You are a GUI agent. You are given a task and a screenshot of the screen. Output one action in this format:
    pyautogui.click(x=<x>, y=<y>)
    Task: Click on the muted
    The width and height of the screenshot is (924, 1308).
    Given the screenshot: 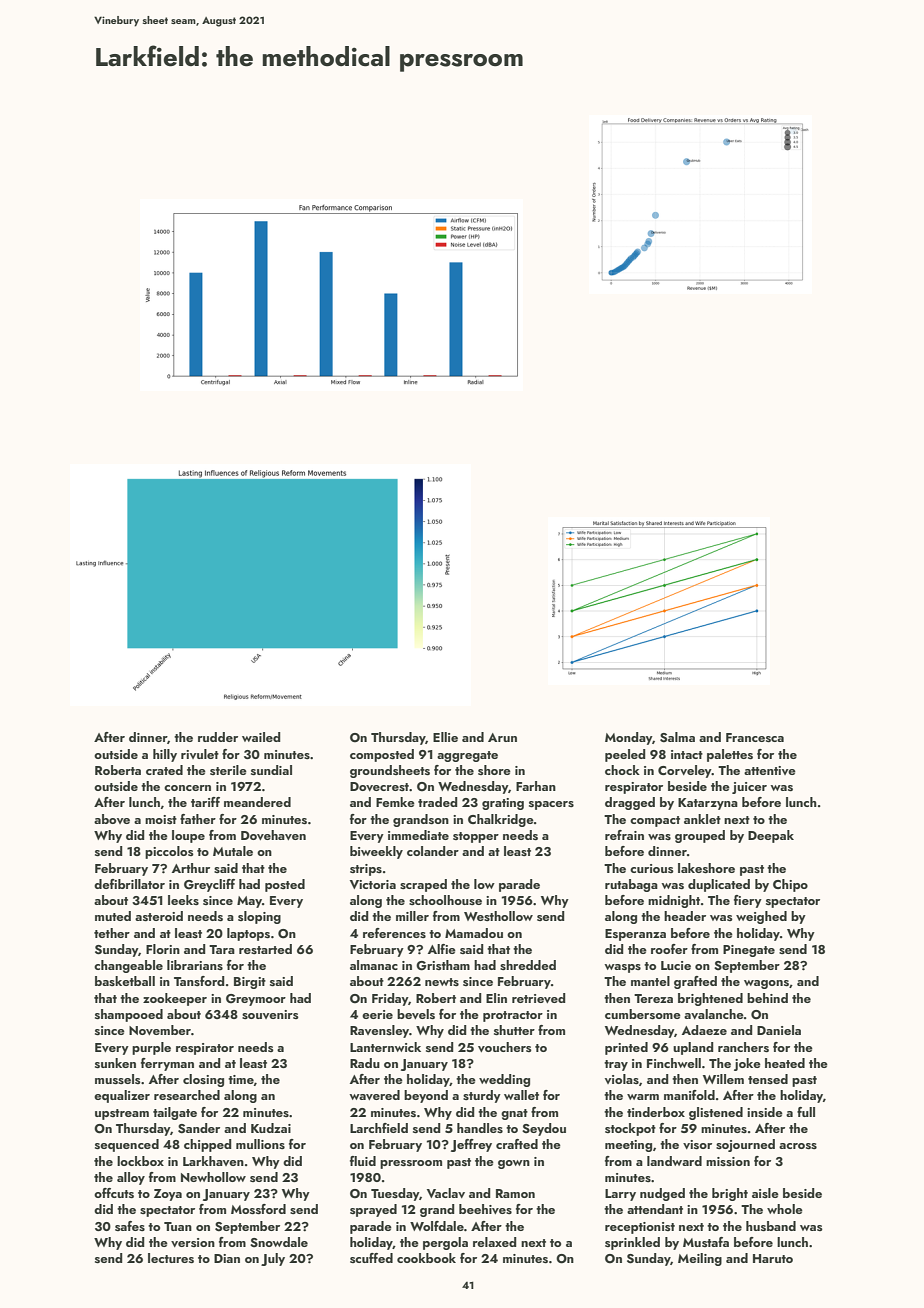 What is the action you would take?
    pyautogui.click(x=113, y=916)
